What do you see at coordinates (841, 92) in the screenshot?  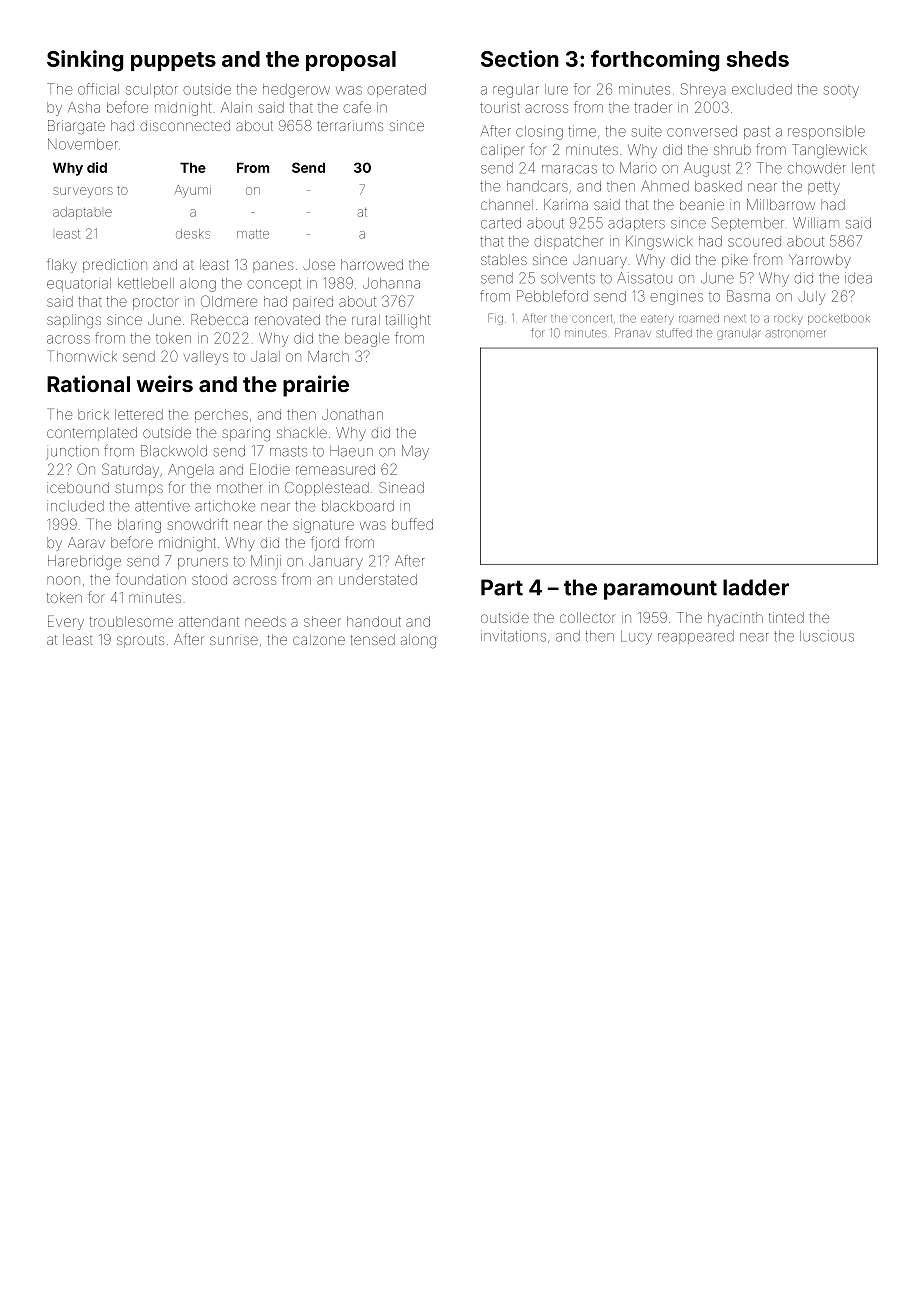 I see `sooty` at bounding box center [841, 92].
